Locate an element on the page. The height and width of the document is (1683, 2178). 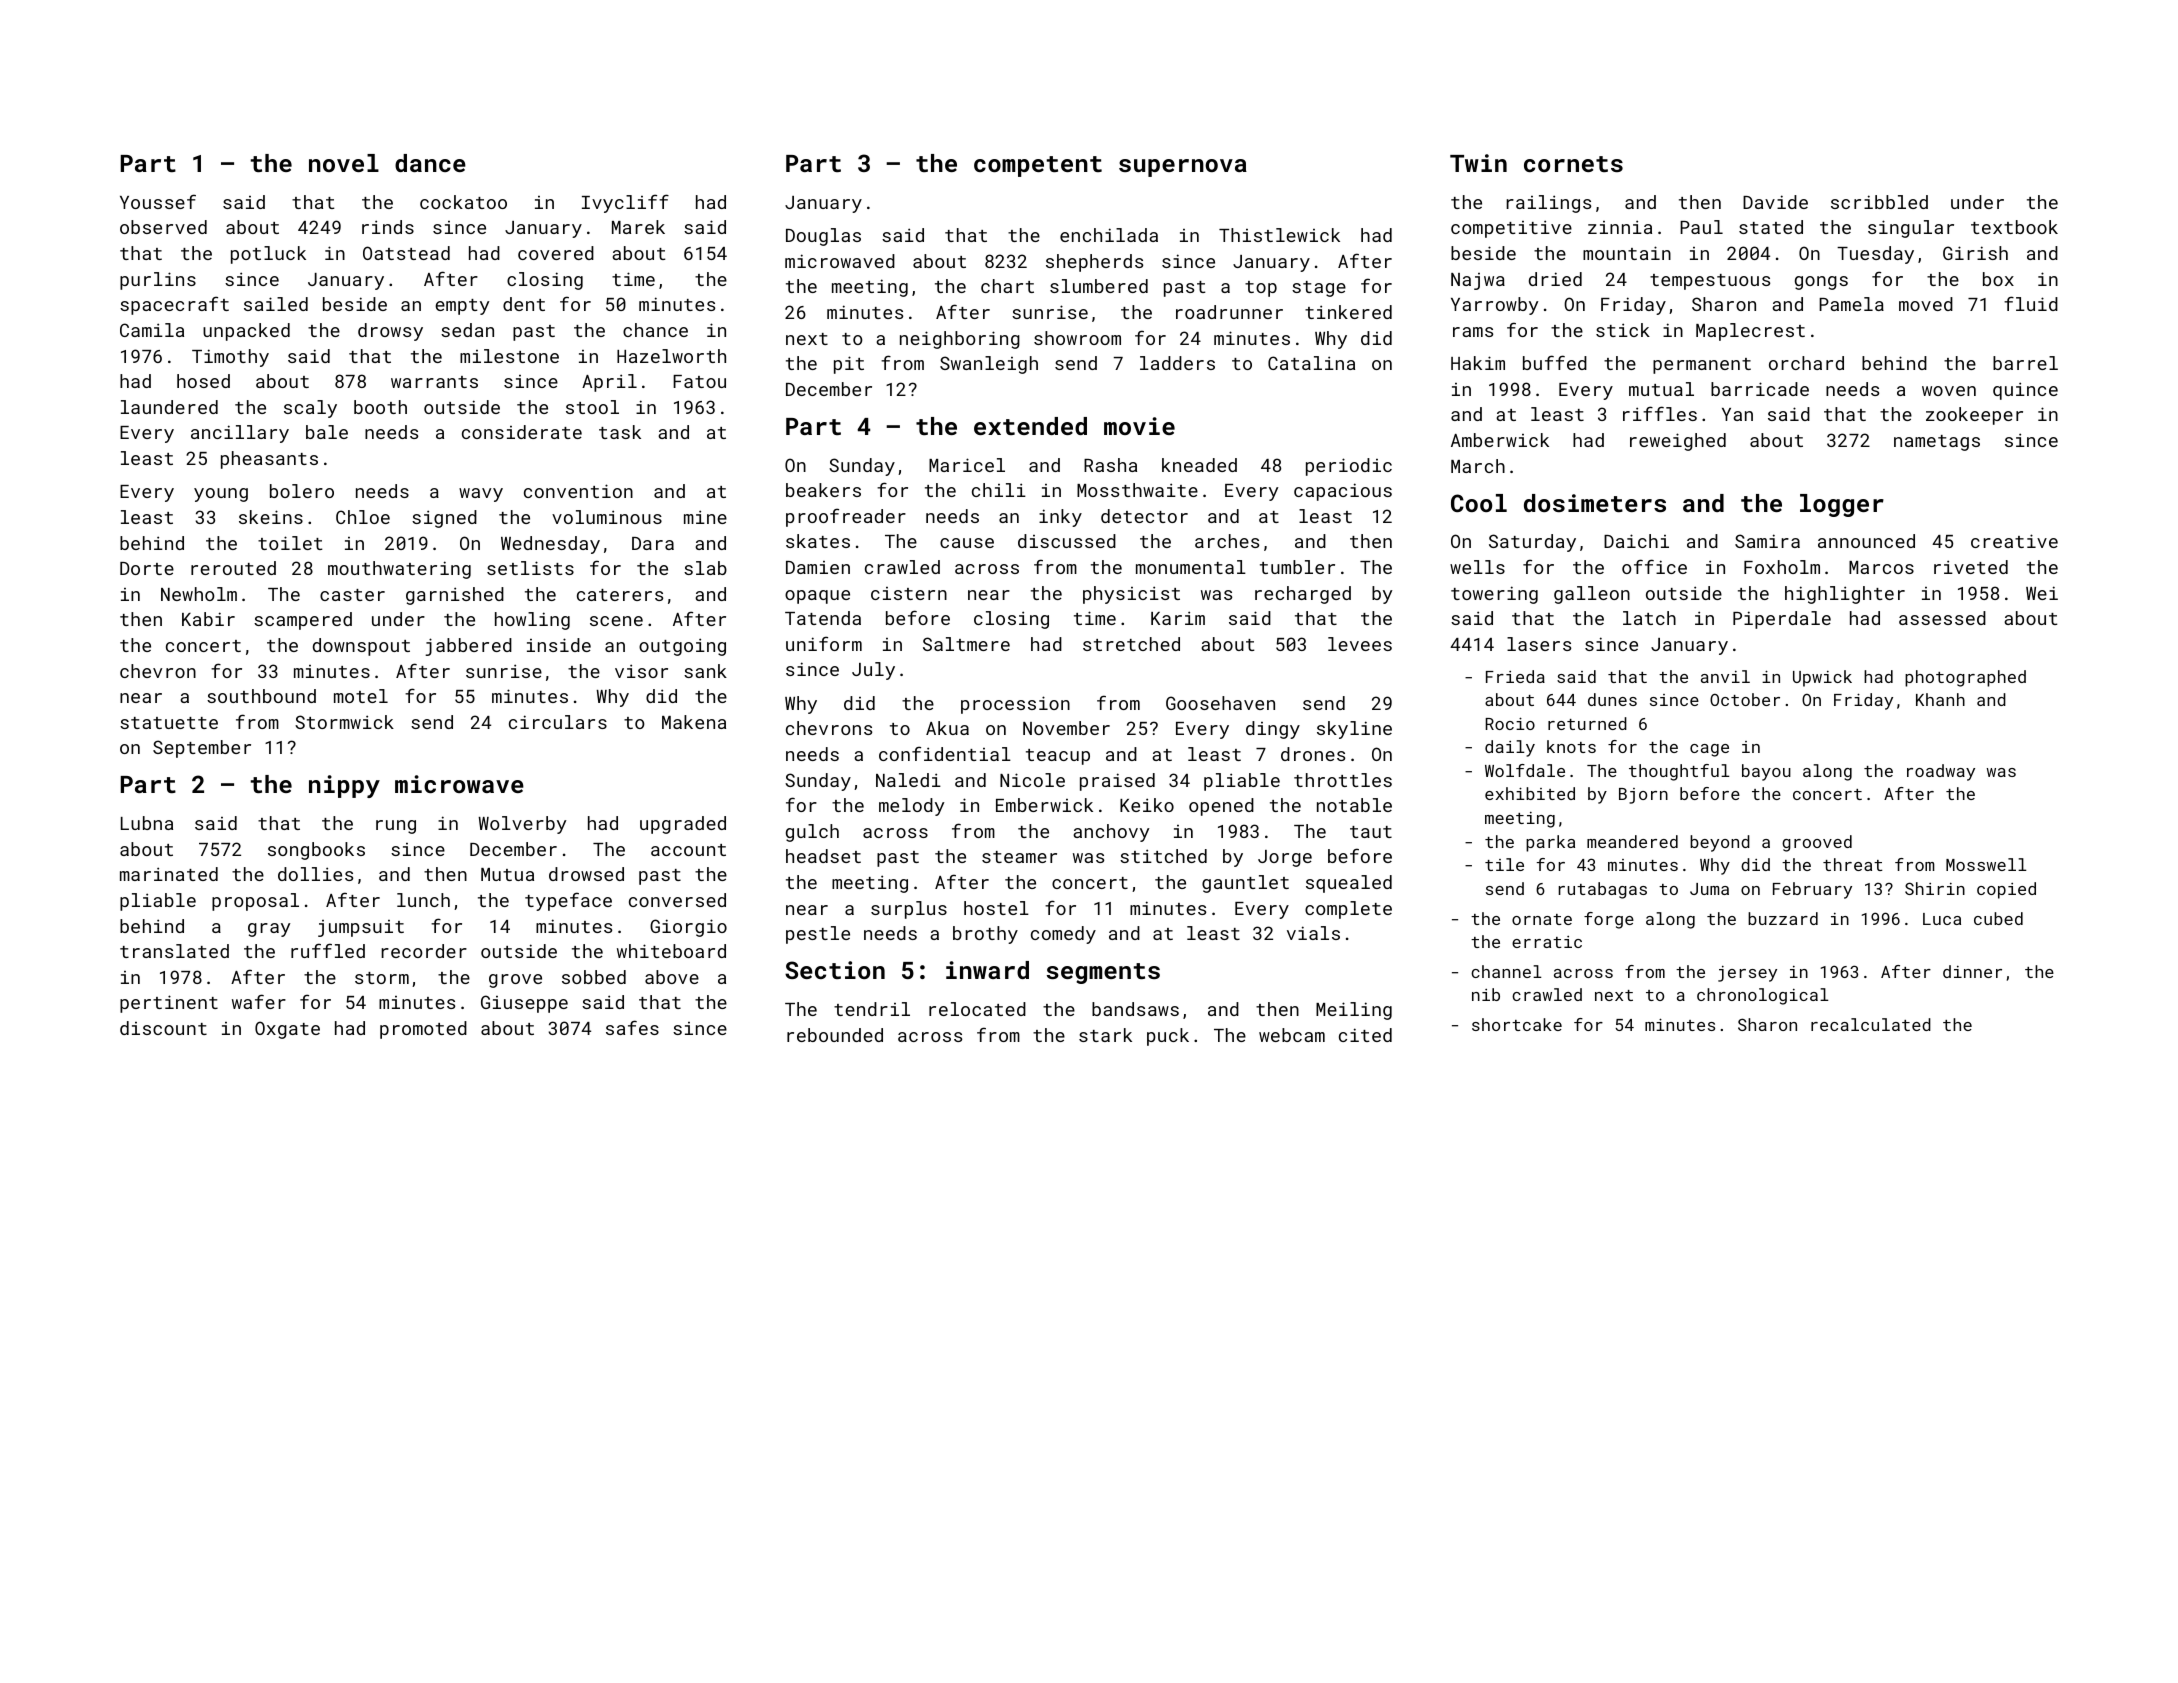
nametags is located at coordinates (1937, 443).
